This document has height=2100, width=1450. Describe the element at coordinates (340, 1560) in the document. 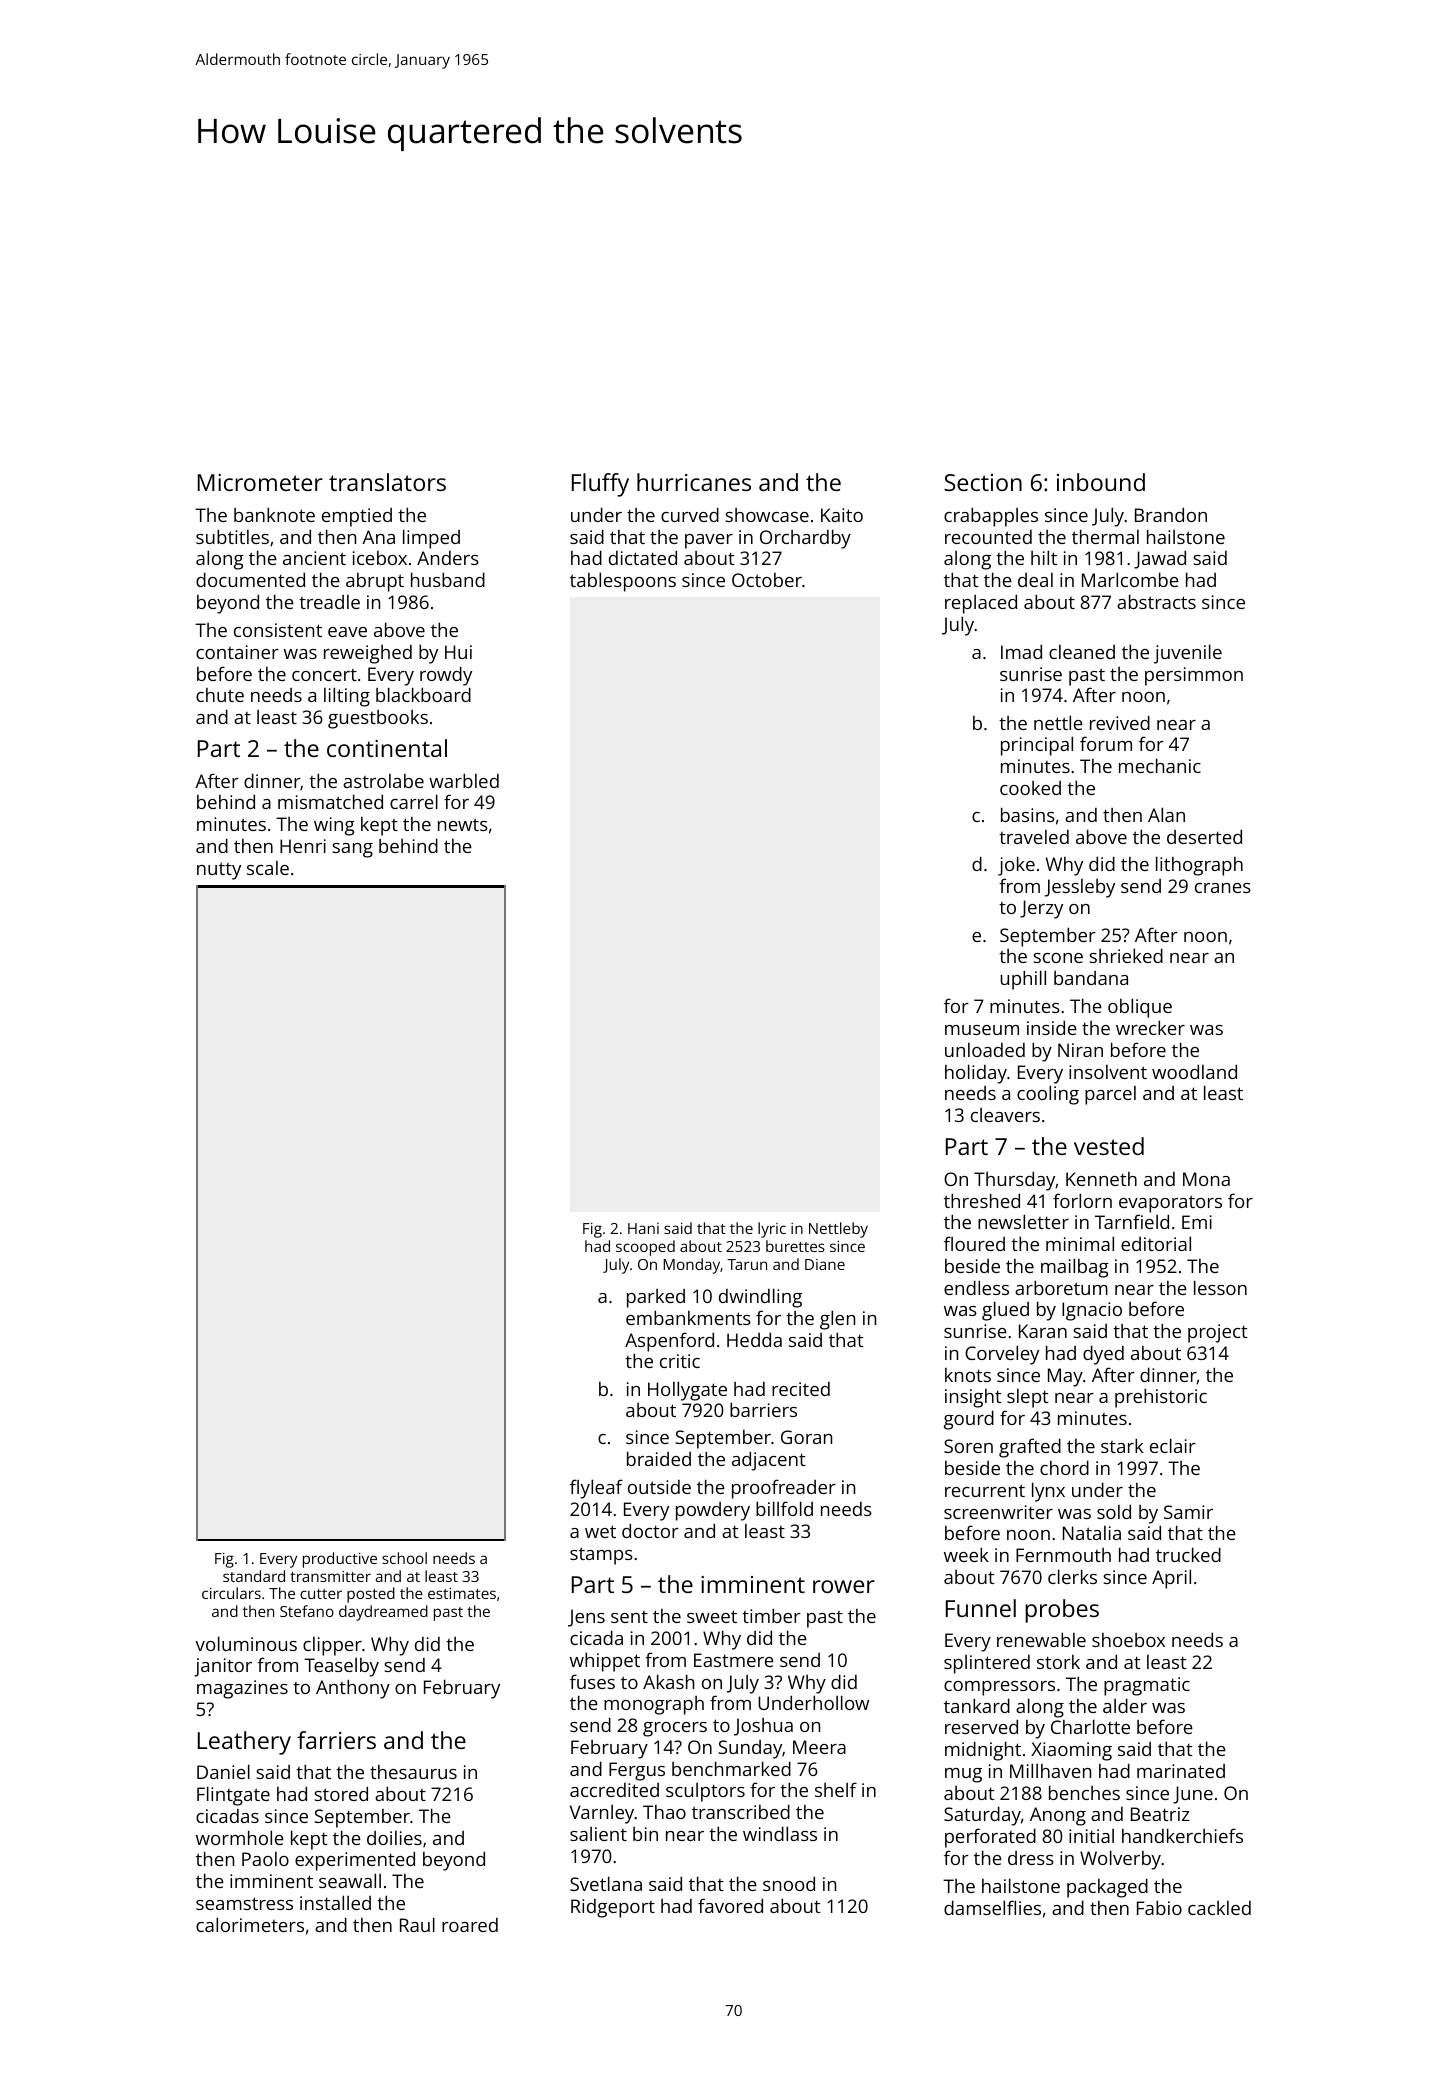

I see `productive` at that location.
